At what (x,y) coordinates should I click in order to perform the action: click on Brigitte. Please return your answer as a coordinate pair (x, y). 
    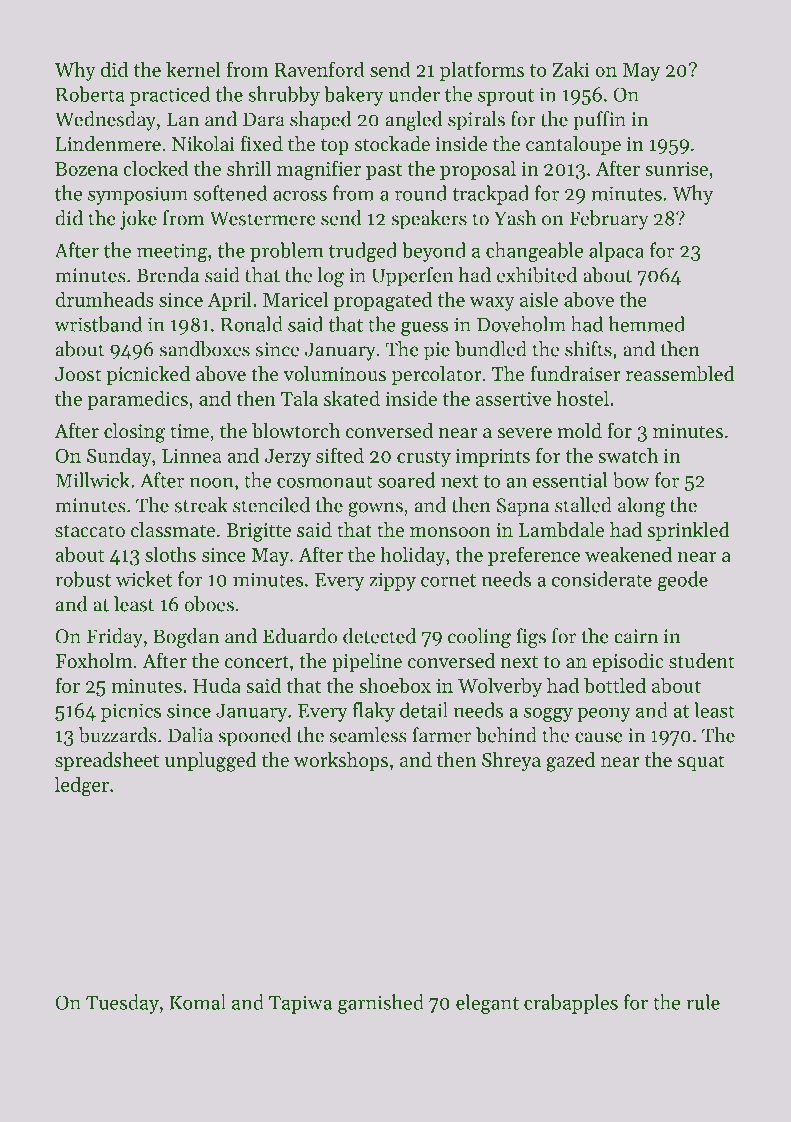
    Looking at the image, I should click on (258, 532).
